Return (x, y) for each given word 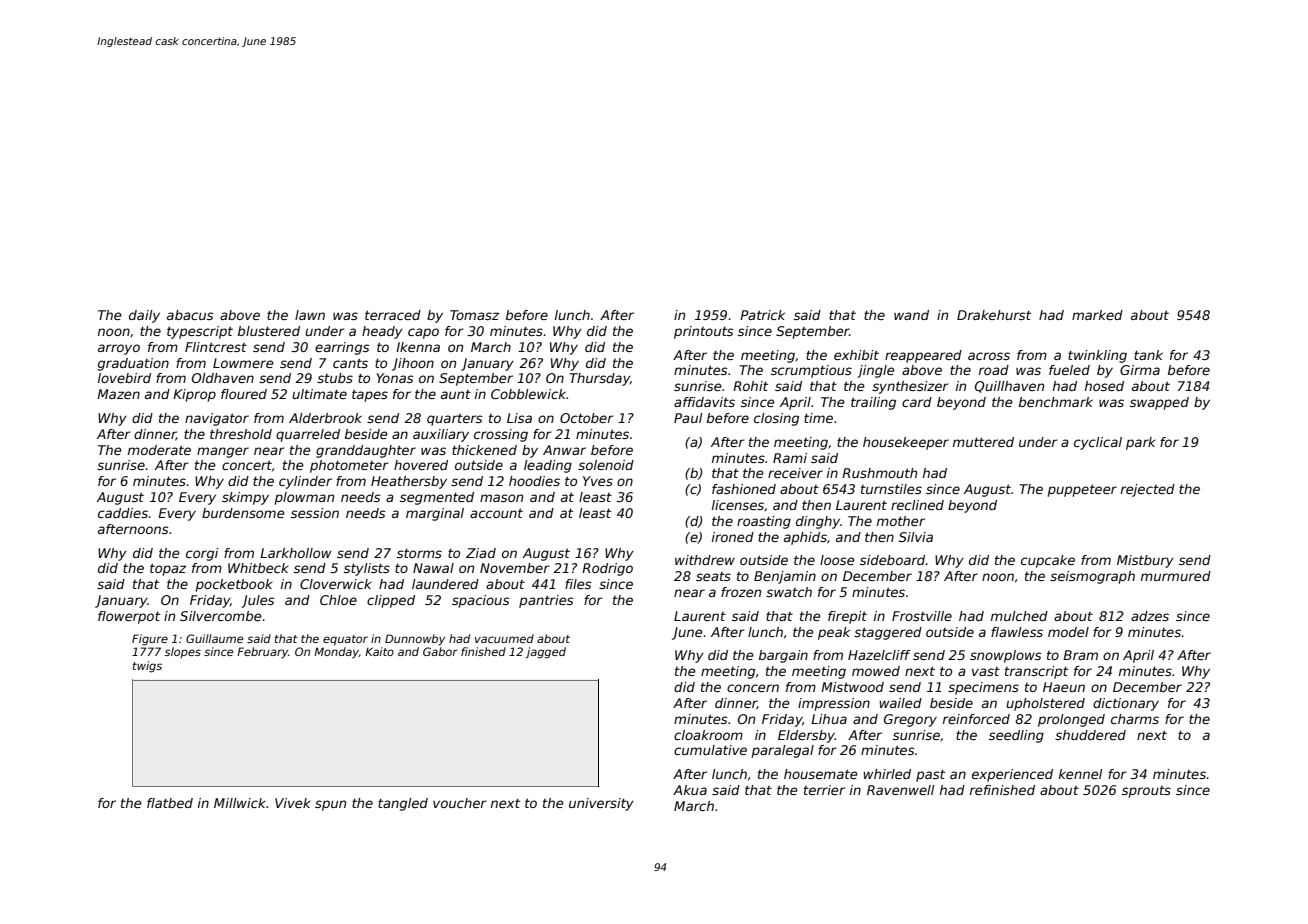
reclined (917, 505)
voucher (460, 803)
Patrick (762, 315)
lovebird (124, 378)
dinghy (818, 522)
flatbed (170, 803)
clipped (391, 601)
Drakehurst (994, 315)
